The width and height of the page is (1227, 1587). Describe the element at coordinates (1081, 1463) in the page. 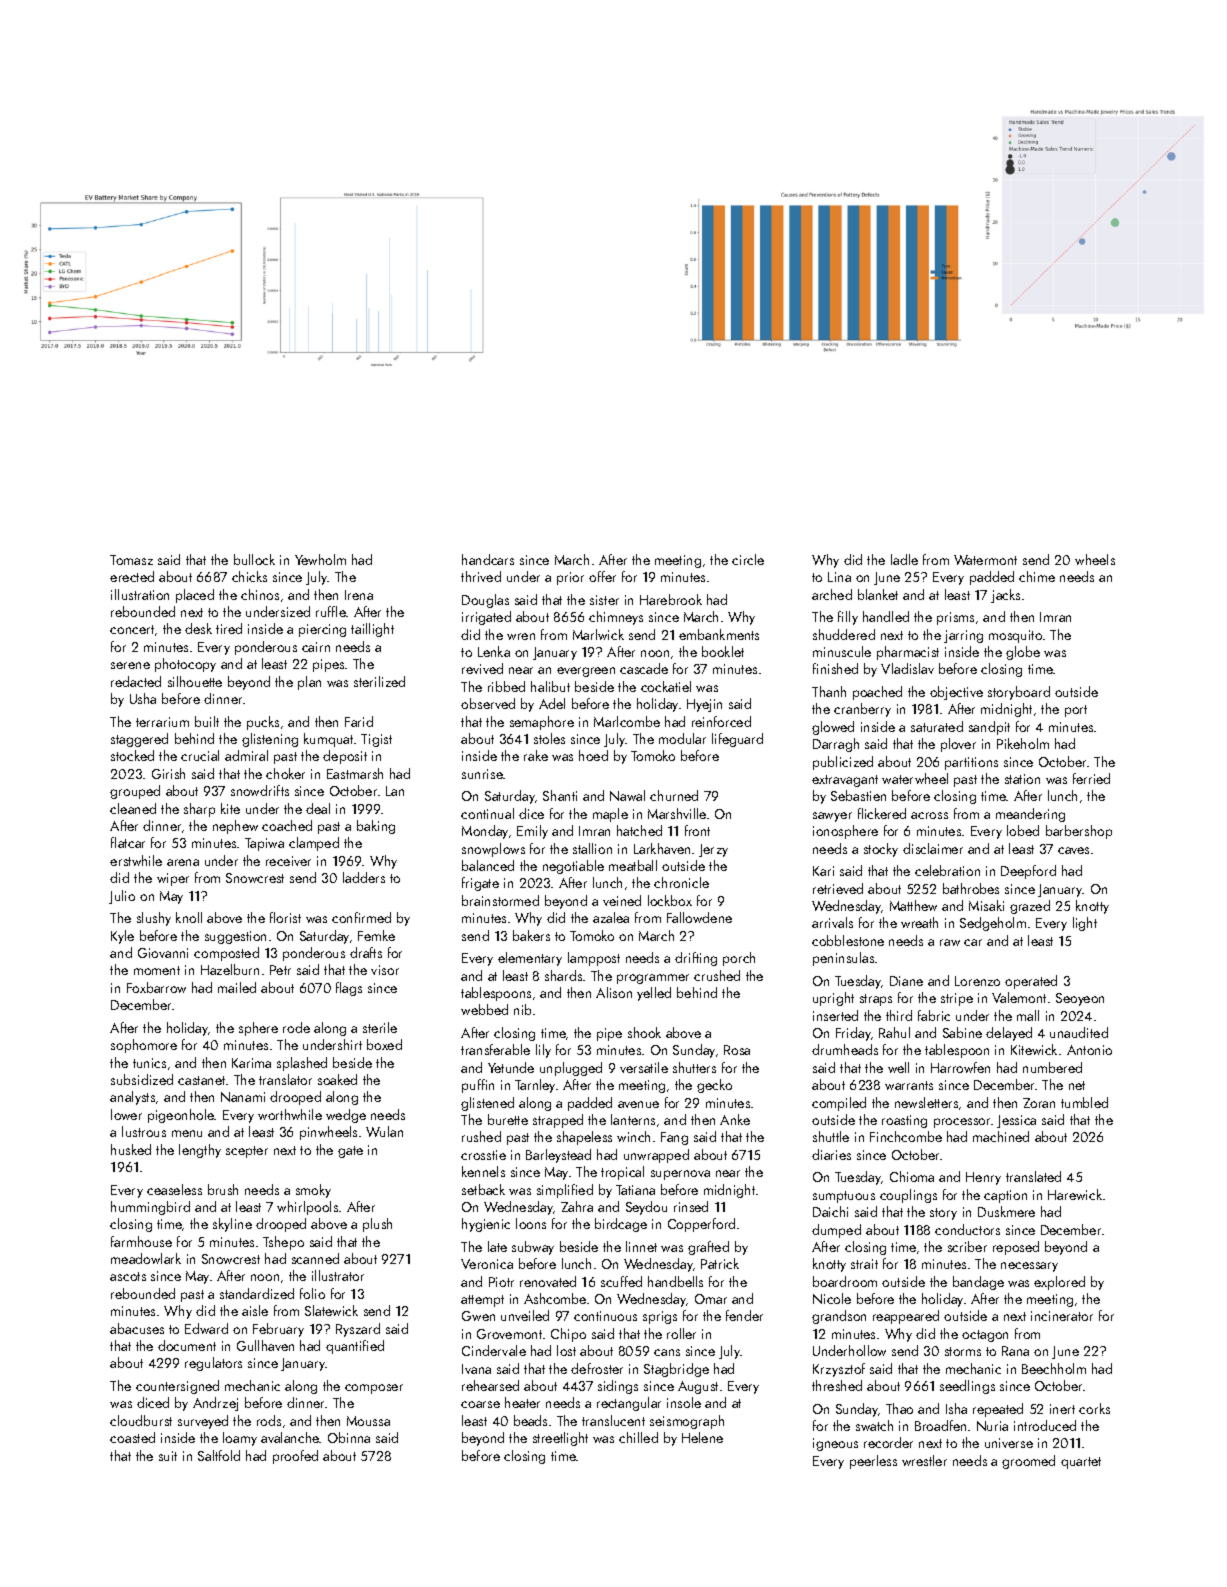

I see `quartet` at that location.
